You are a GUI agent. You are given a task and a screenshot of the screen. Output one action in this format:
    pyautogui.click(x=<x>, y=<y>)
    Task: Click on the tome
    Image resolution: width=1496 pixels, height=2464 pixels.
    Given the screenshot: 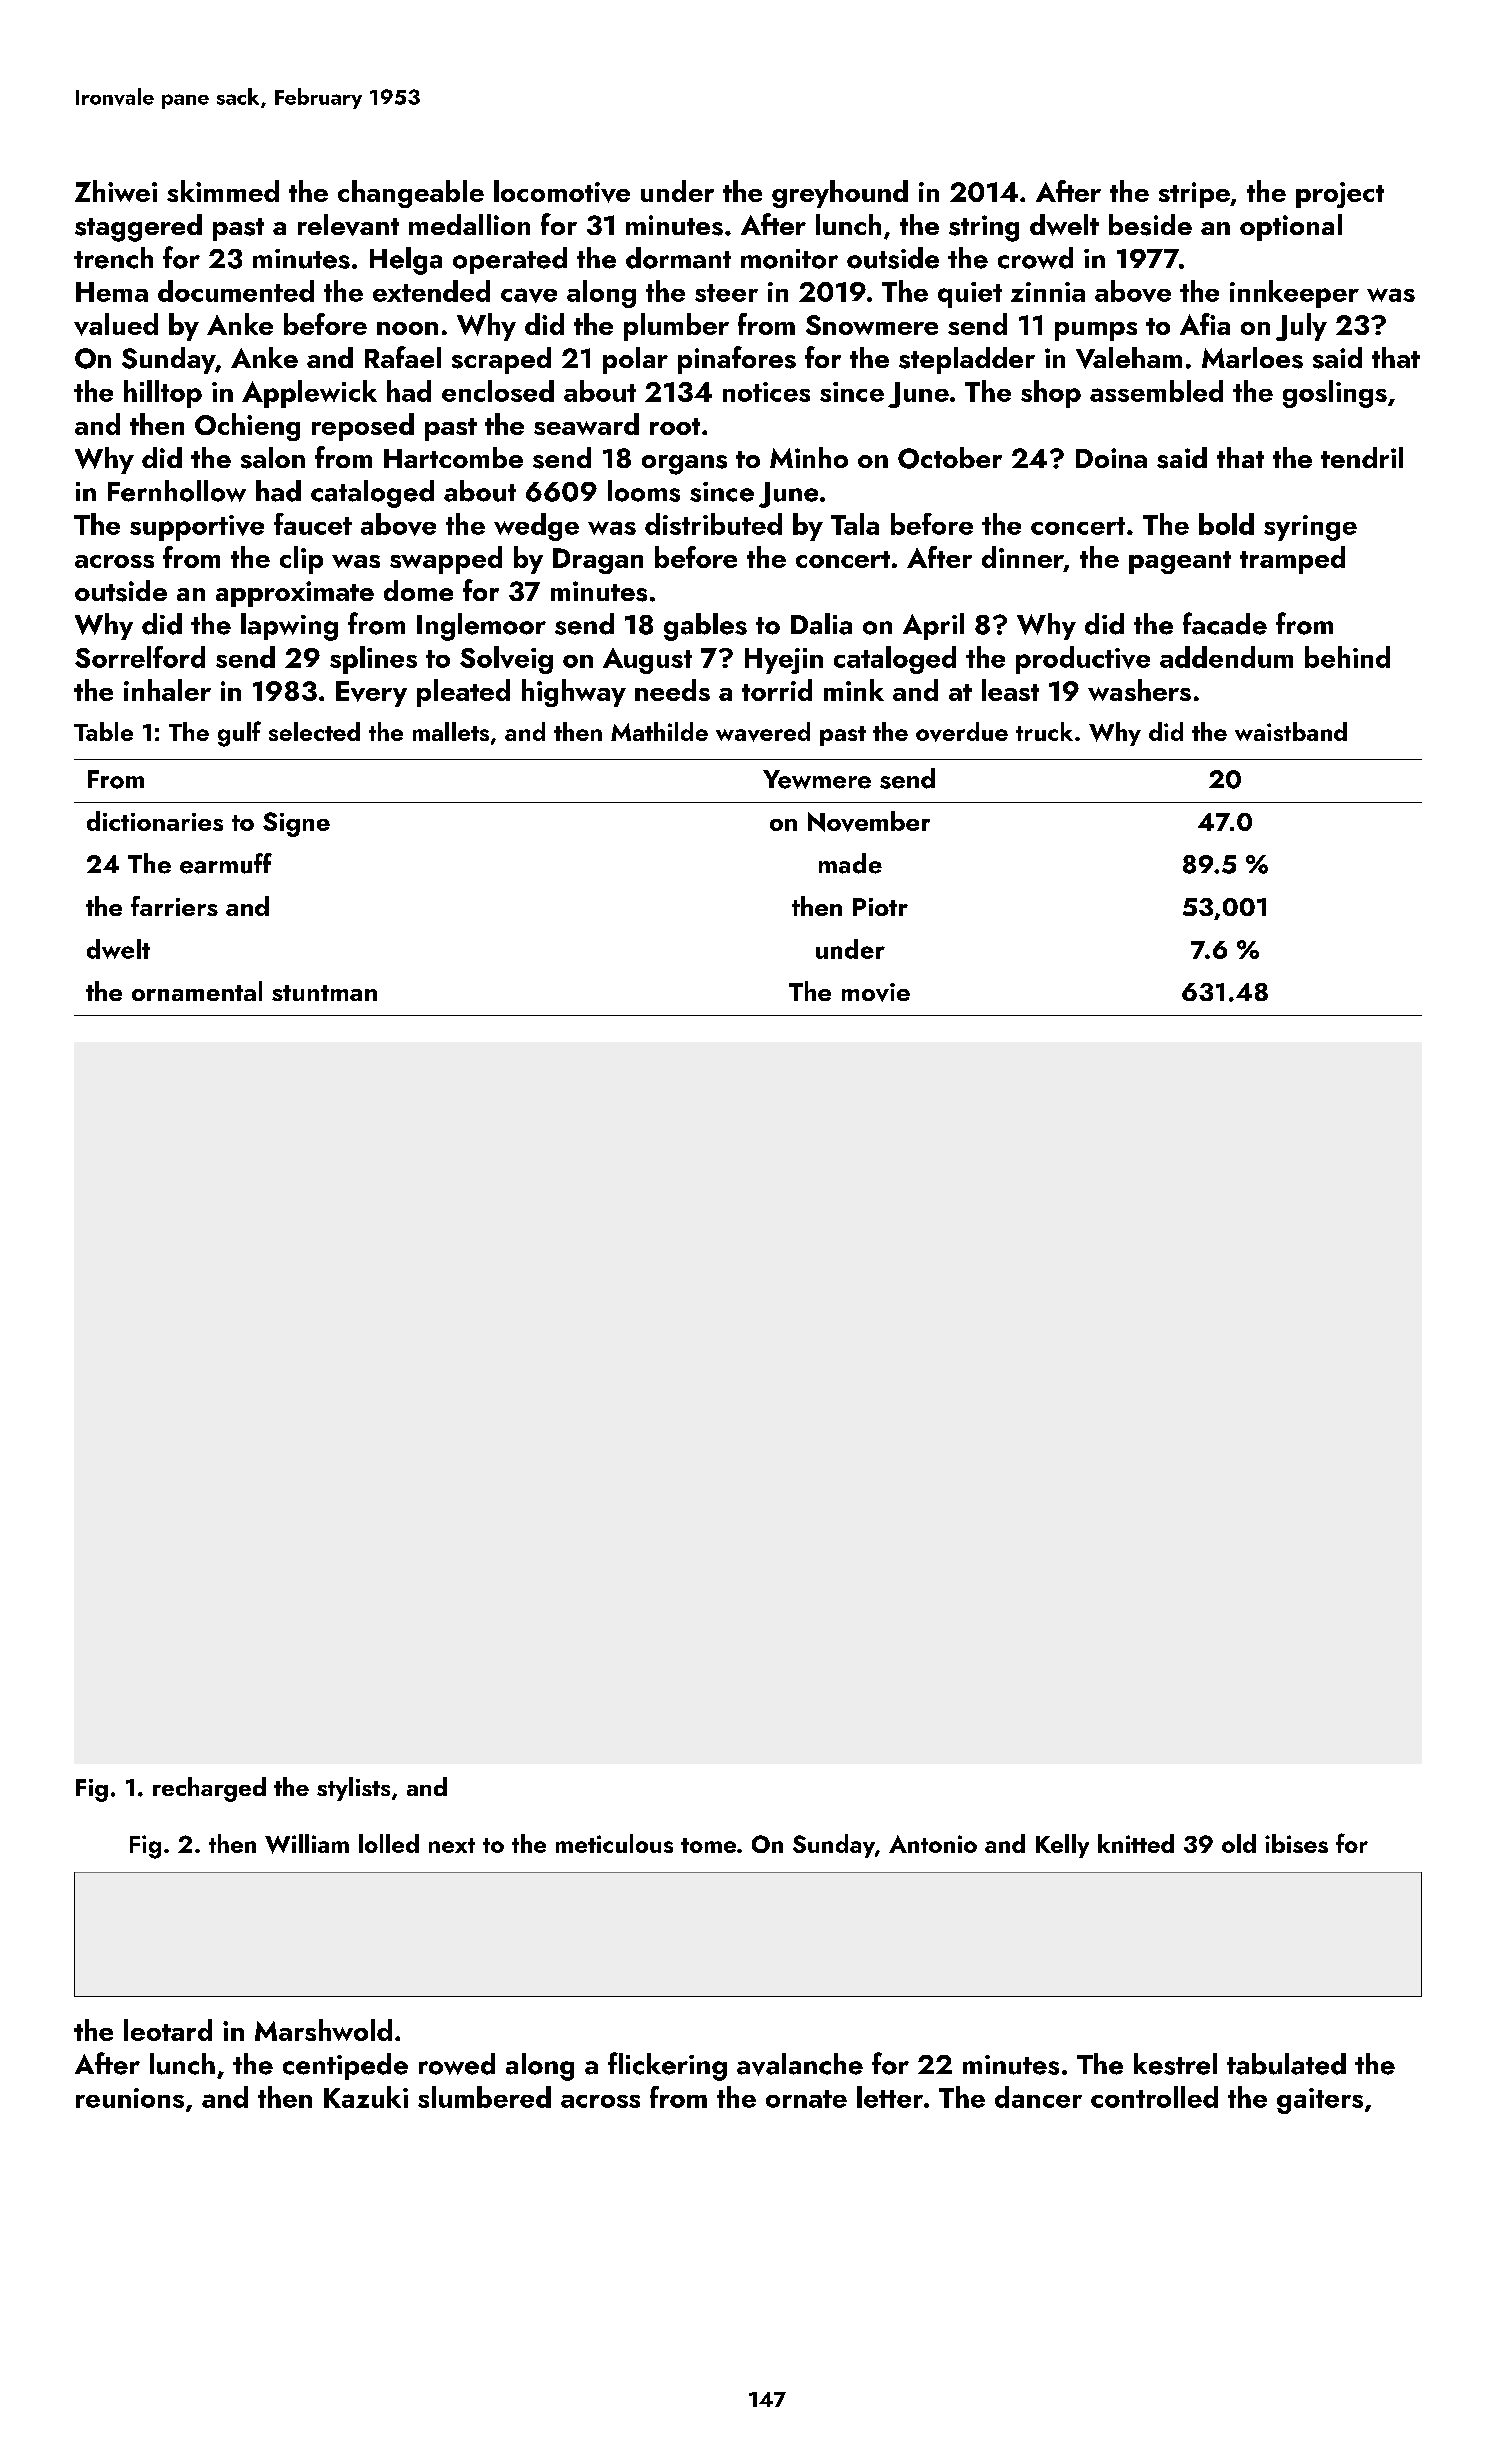 What is the action you would take?
    pyautogui.click(x=708, y=1845)
